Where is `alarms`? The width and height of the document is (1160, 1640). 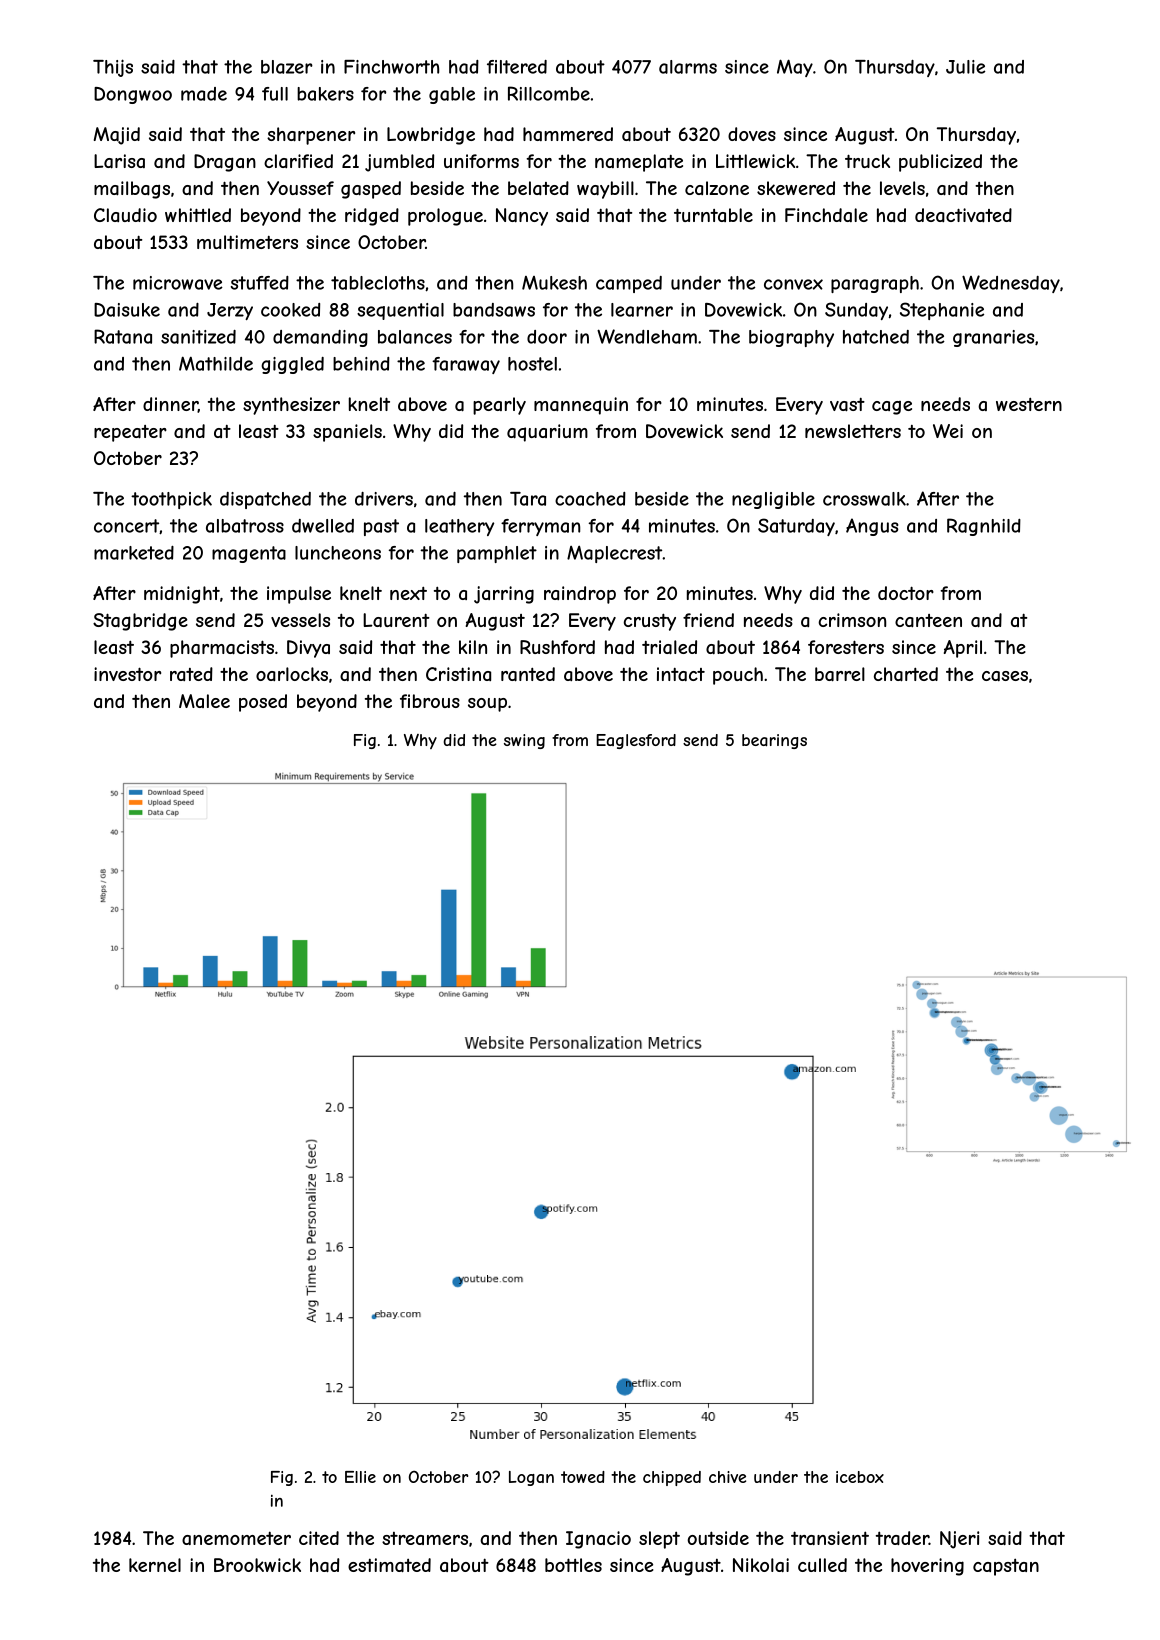 alarms is located at coordinates (688, 67).
